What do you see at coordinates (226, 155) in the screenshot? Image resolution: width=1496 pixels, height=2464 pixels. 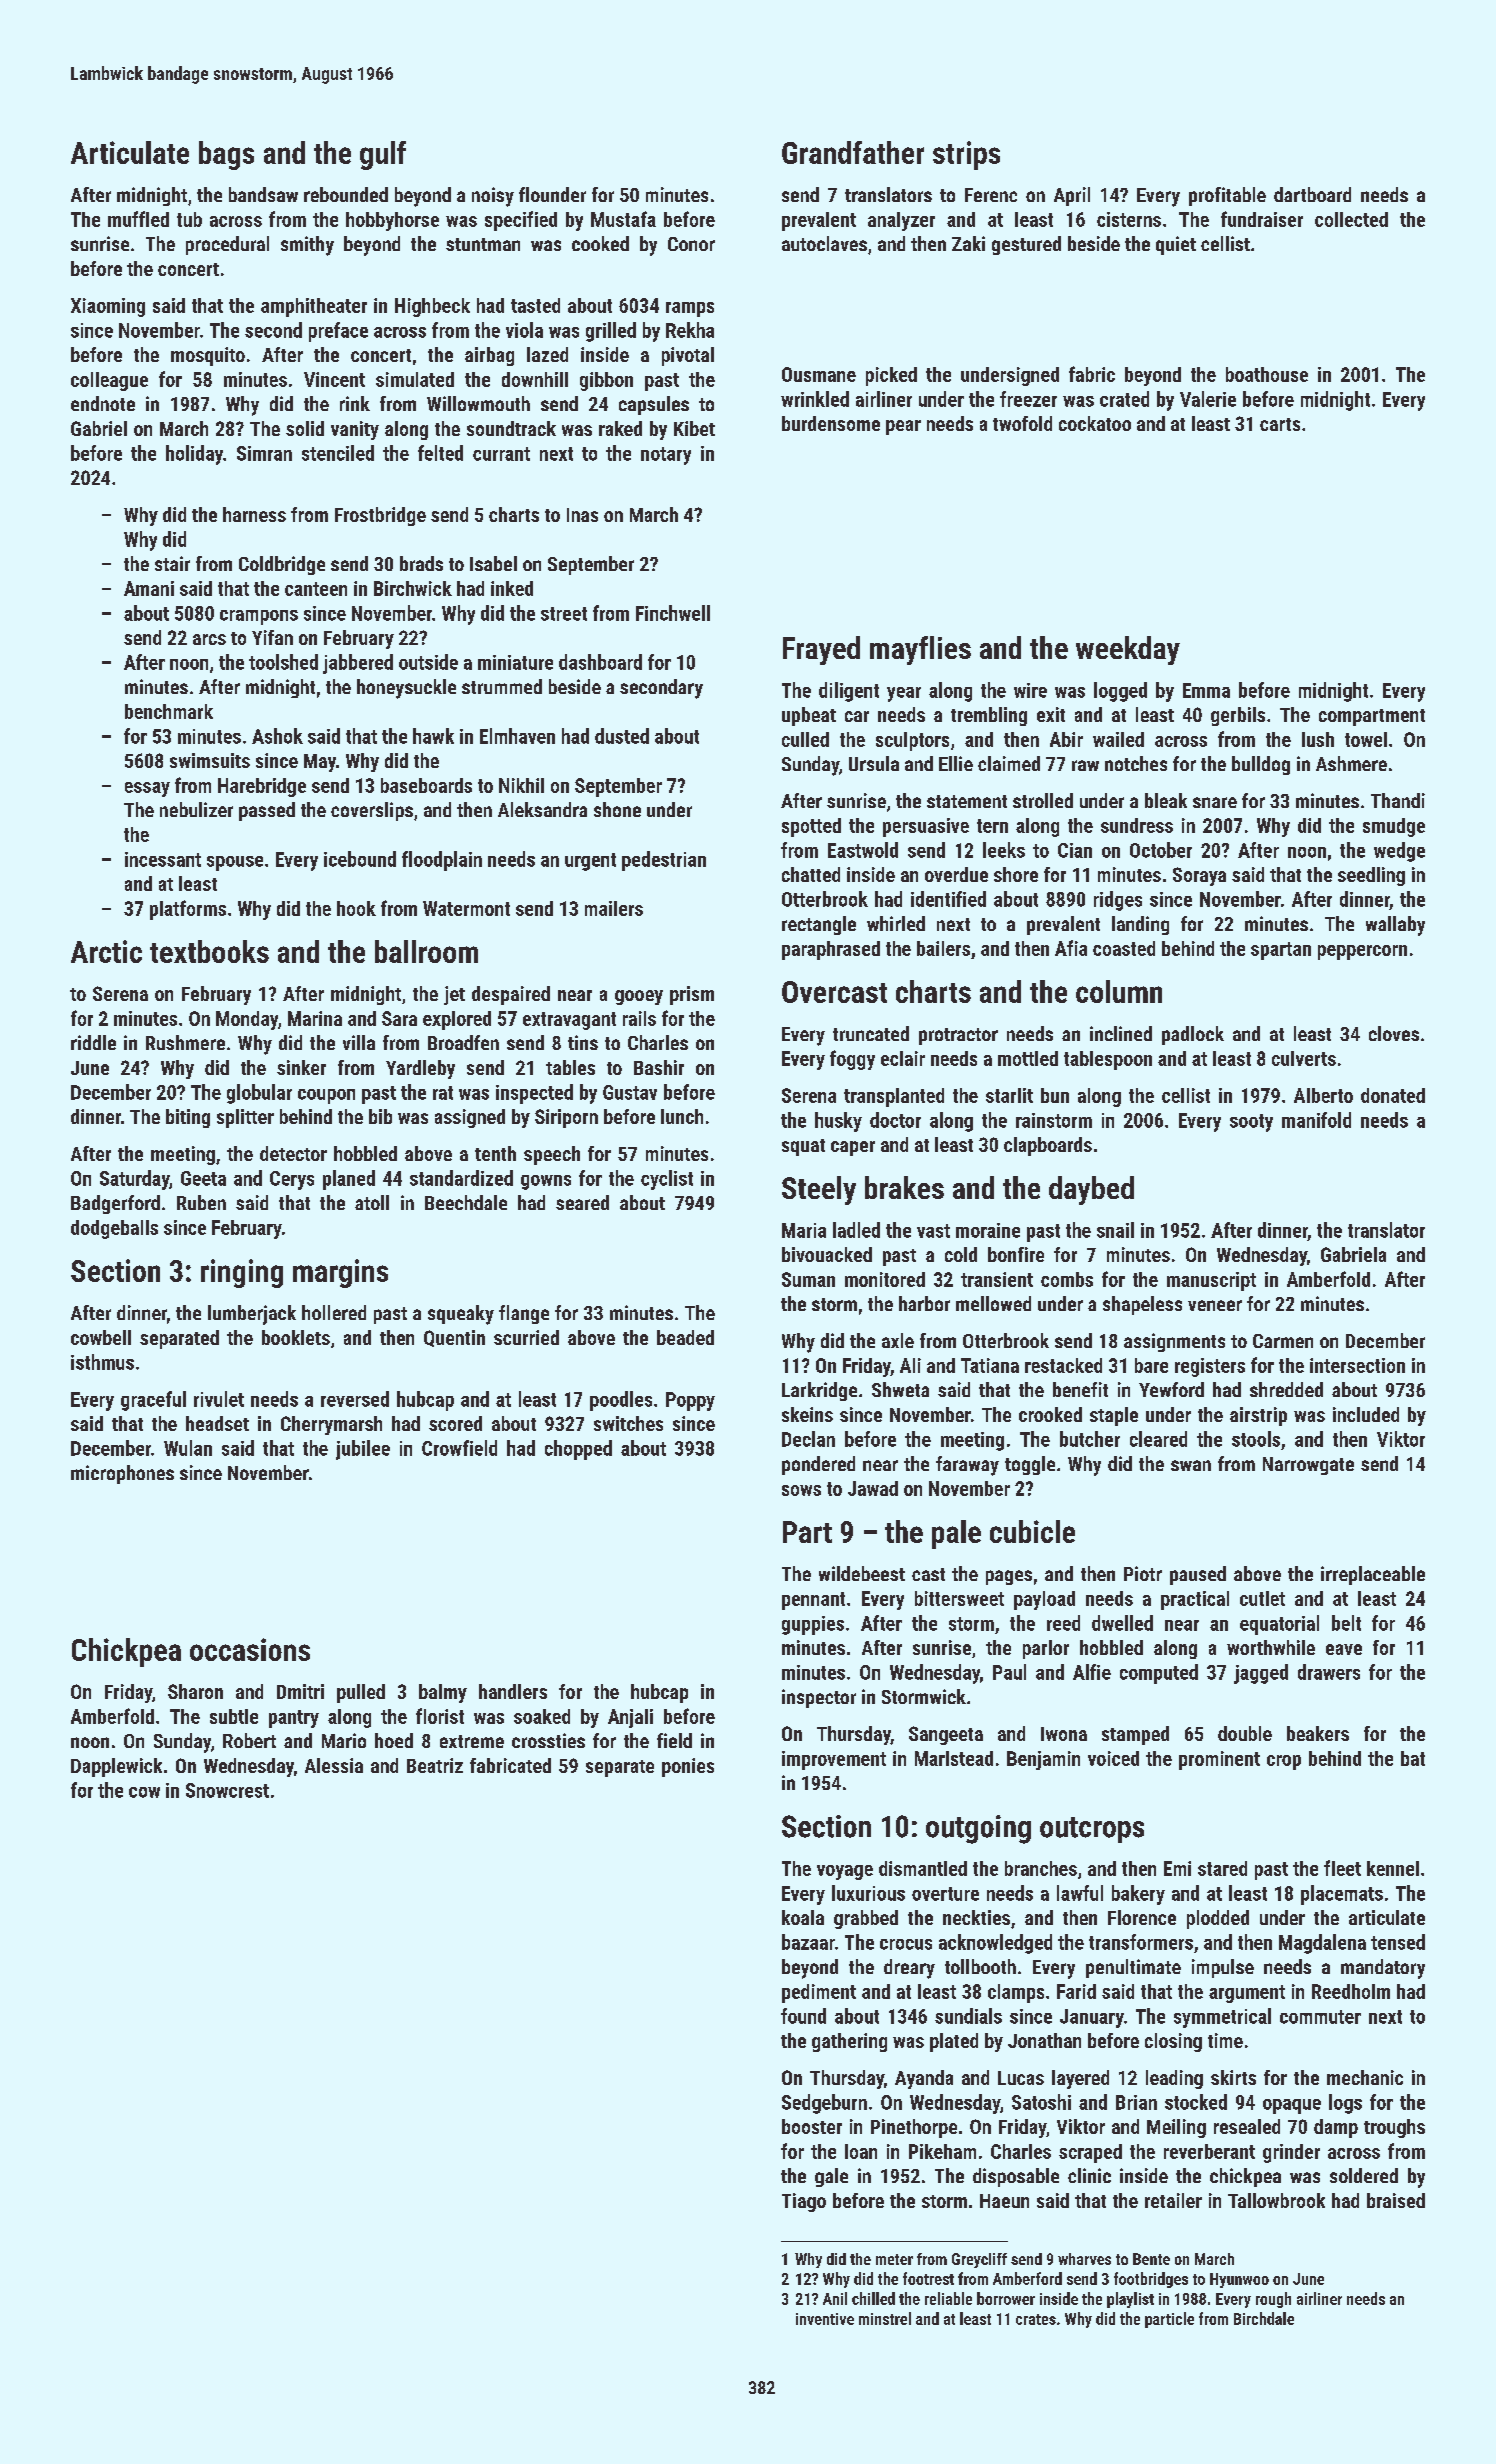 I see `bags` at bounding box center [226, 155].
